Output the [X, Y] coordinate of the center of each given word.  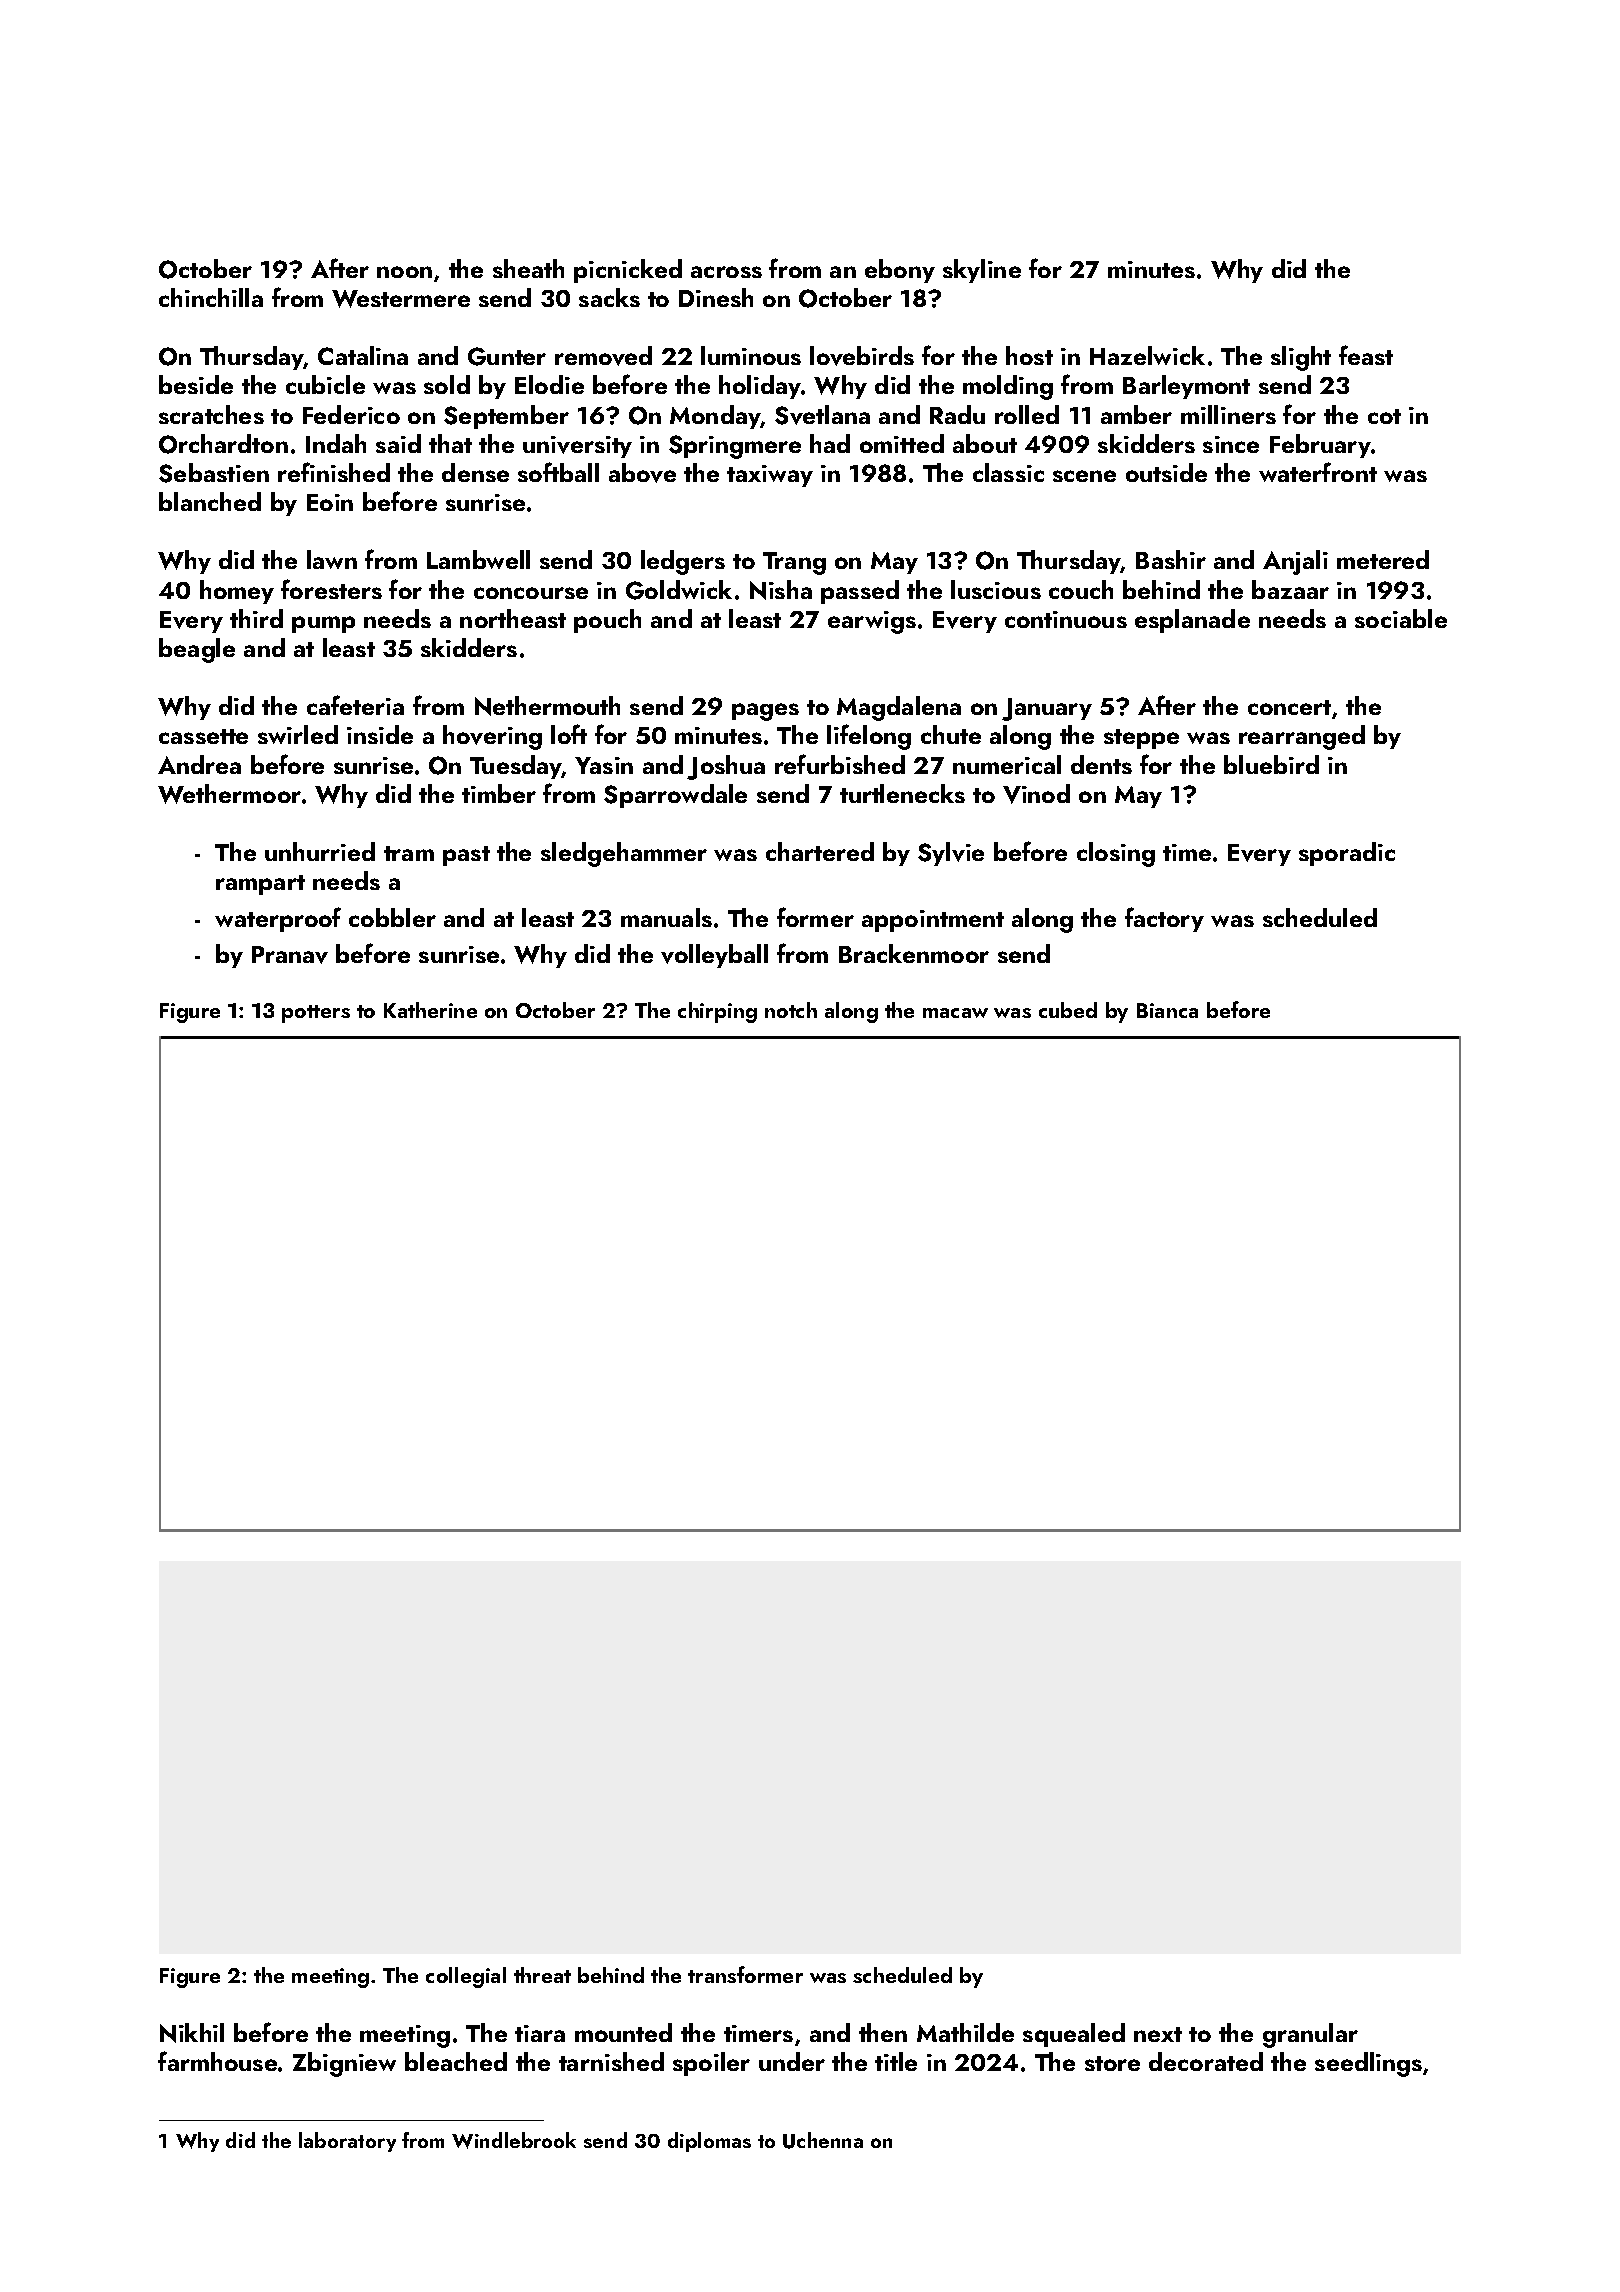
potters [316, 1014]
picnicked [628, 271]
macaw [955, 1013]
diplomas [709, 2142]
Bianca [1167, 1010]
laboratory [347, 2142]
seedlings [1368, 2064]
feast [1366, 355]
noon [404, 272]
